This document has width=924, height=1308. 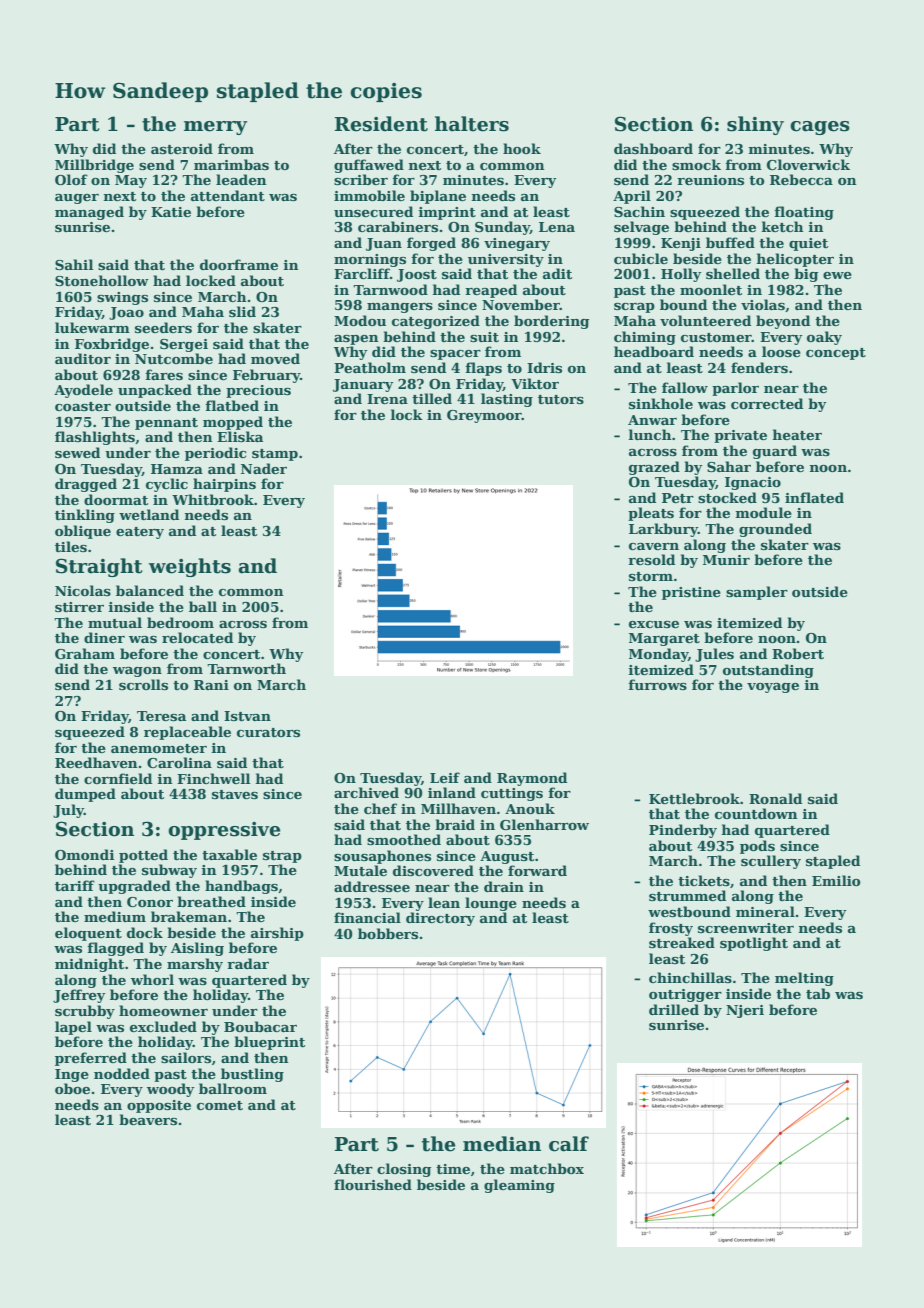 What do you see at coordinates (522, 148) in the document?
I see `hook` at bounding box center [522, 148].
